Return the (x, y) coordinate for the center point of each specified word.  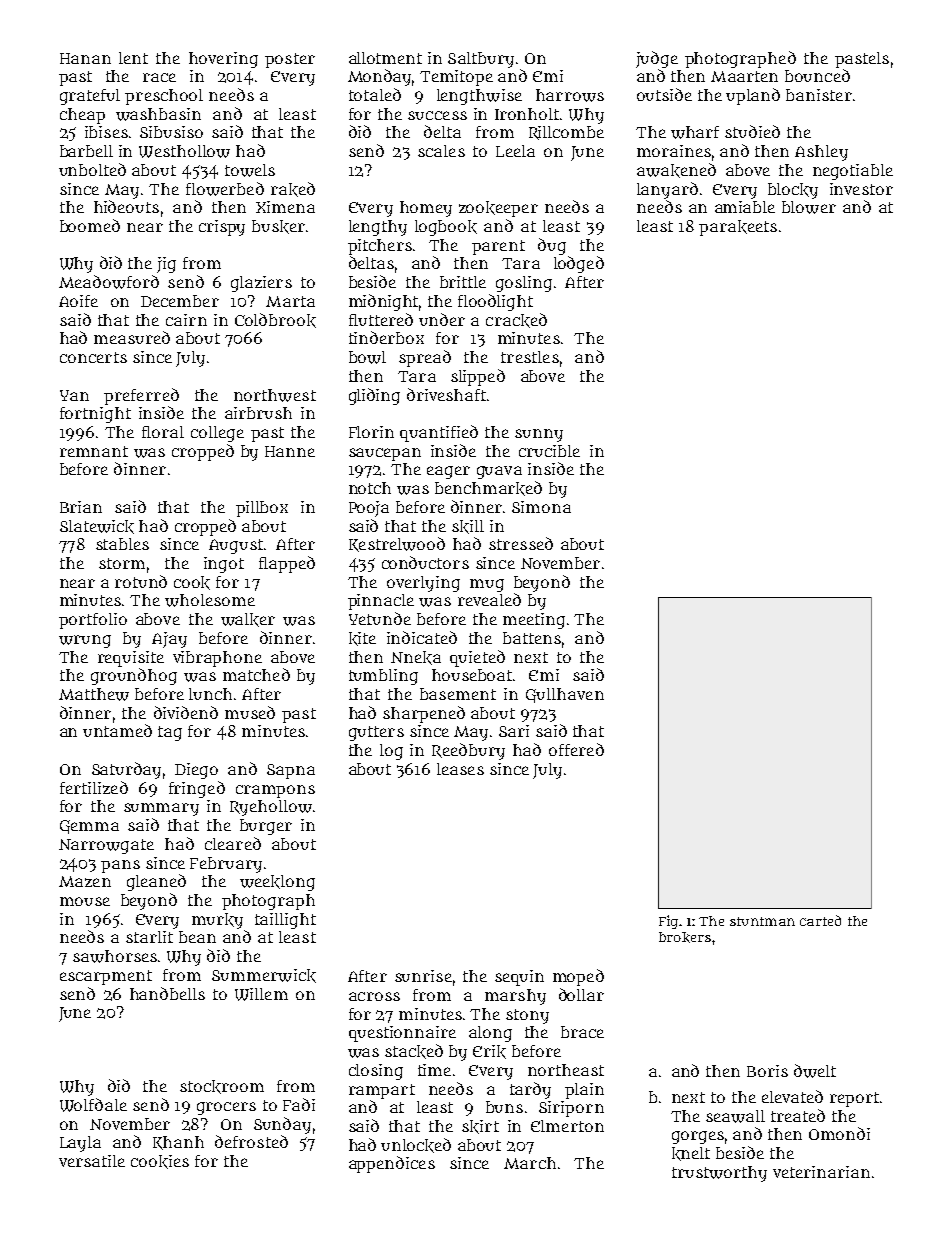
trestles (530, 357)
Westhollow (184, 151)
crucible (549, 451)
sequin (519, 978)
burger (266, 827)
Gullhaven (565, 695)
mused (250, 712)
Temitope (456, 78)
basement (458, 694)
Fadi (299, 1104)
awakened (676, 170)
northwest (275, 395)
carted (820, 920)
